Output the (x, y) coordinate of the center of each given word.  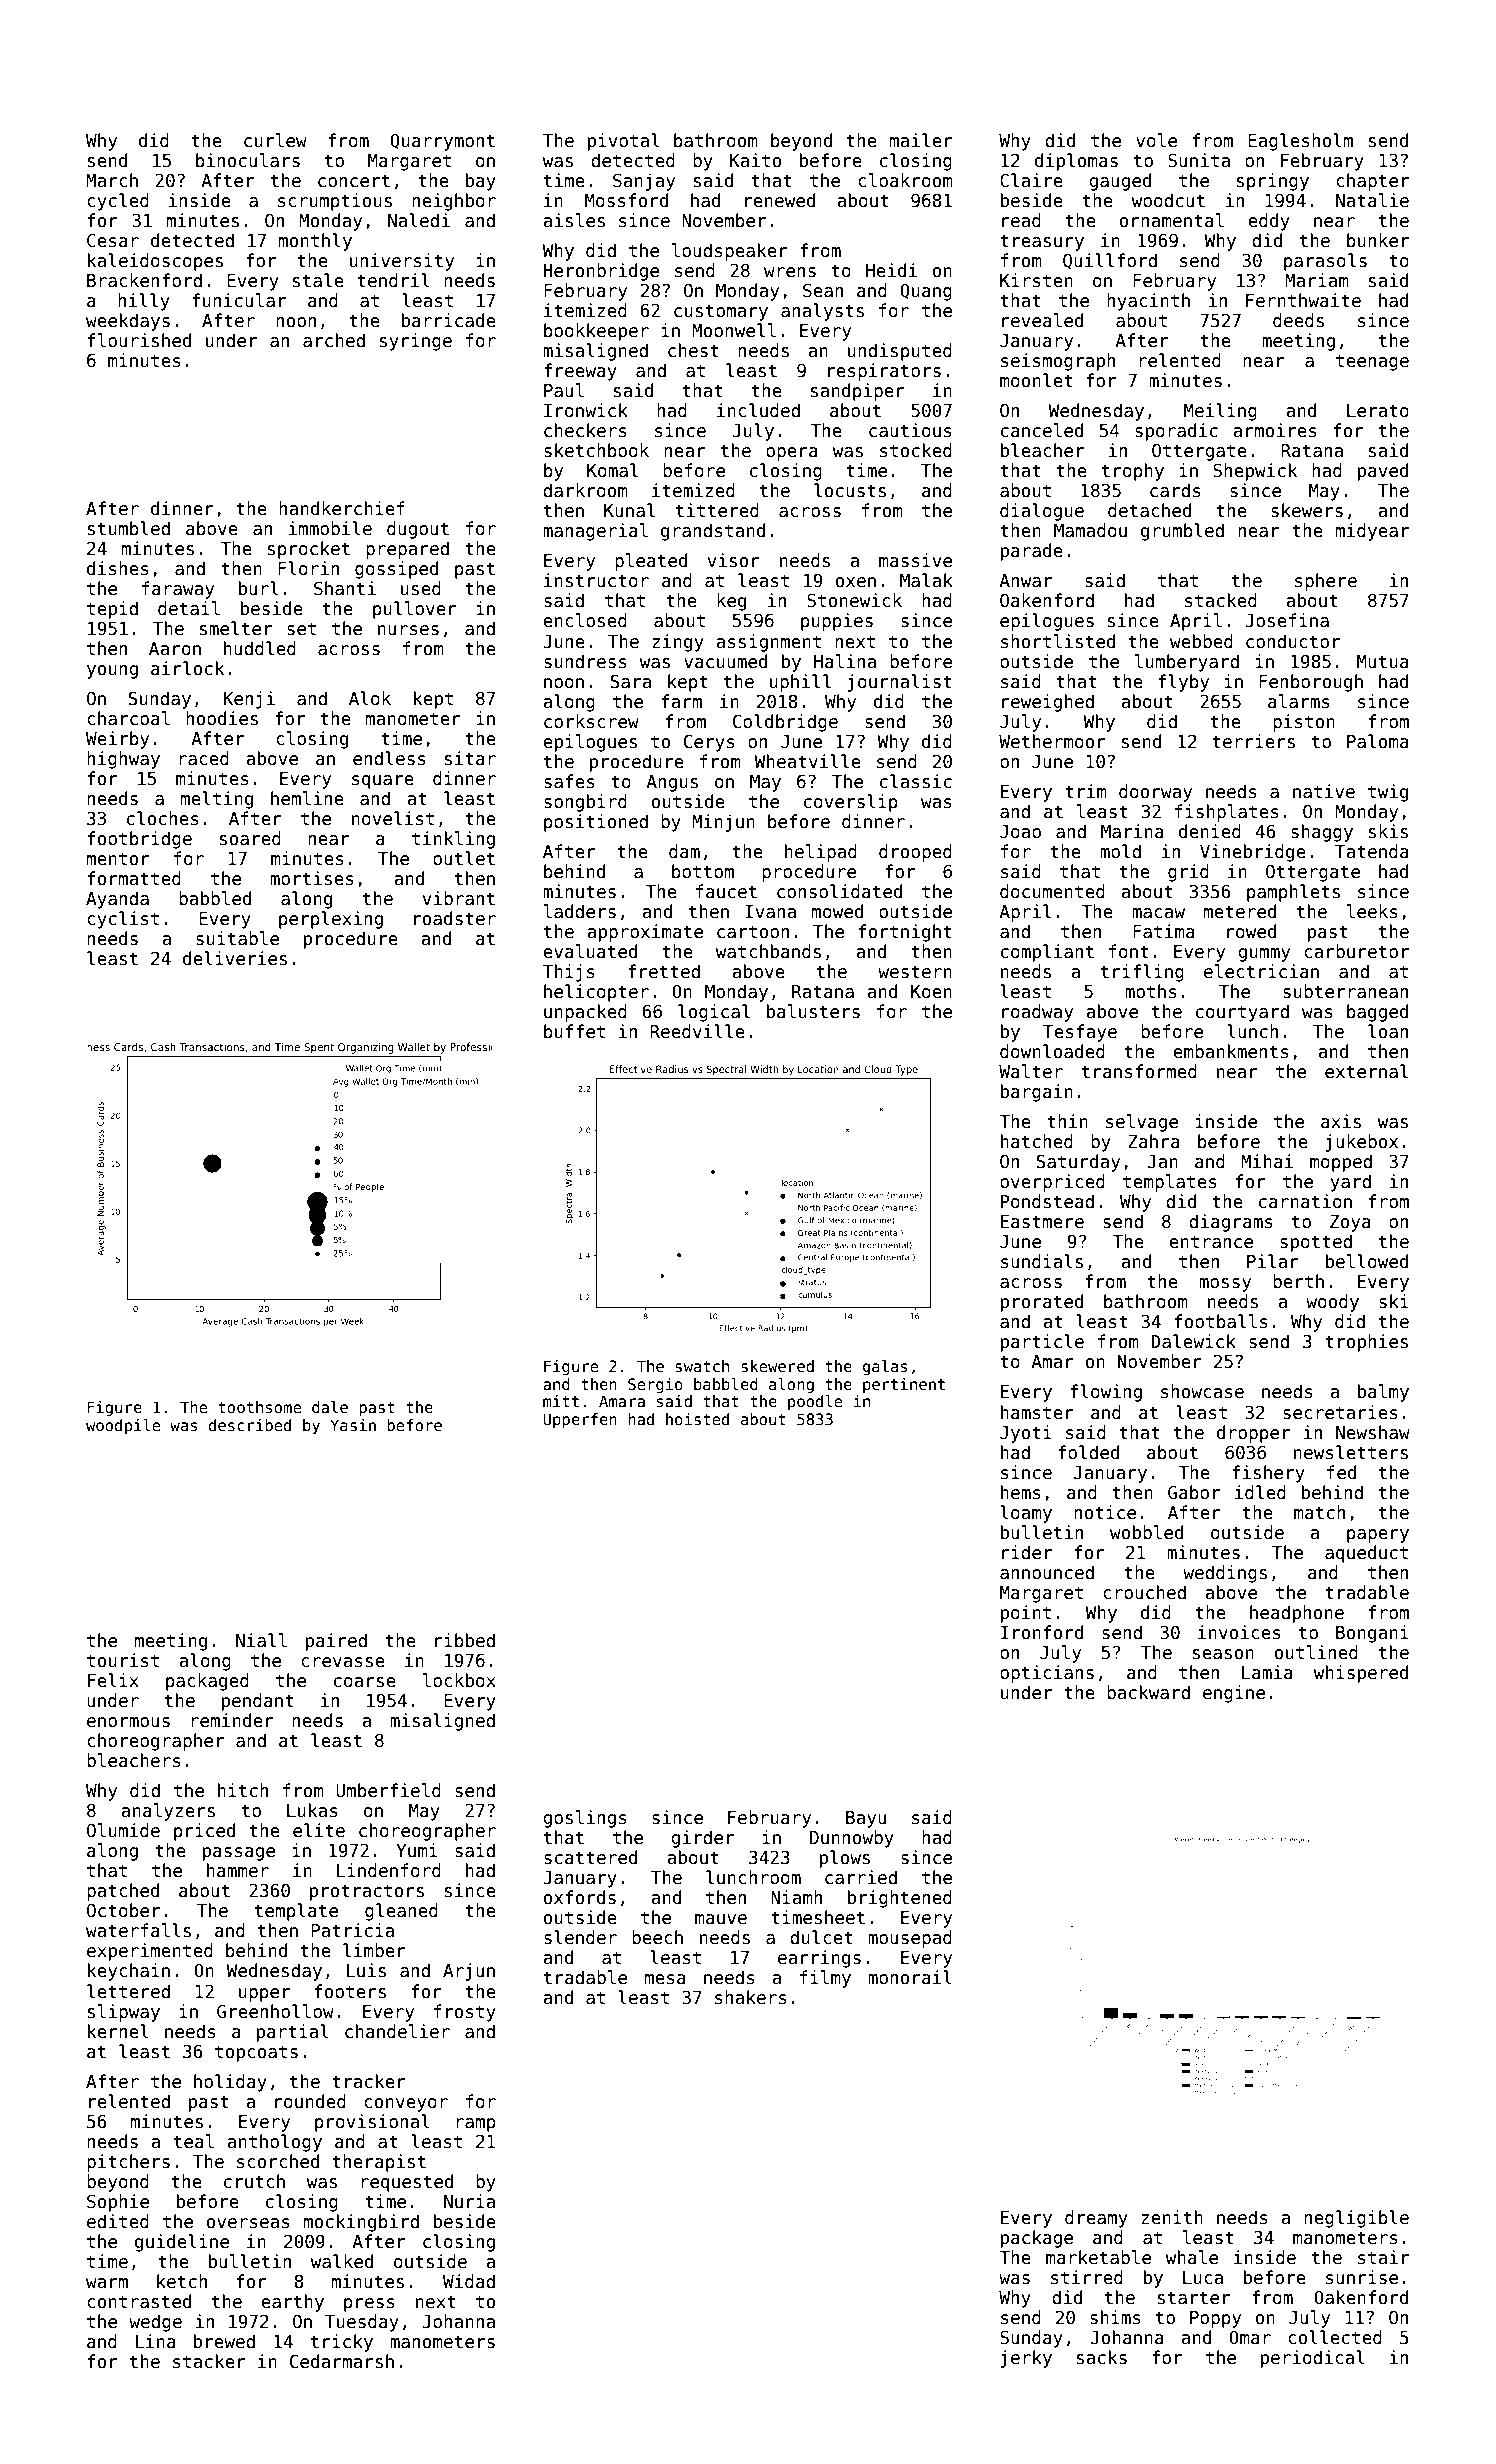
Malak (926, 580)
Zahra (1154, 1141)
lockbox (459, 1680)
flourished (139, 340)
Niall (261, 1640)
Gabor (1194, 1492)
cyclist (123, 920)
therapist (379, 2163)
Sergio (655, 1385)
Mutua (1383, 662)
